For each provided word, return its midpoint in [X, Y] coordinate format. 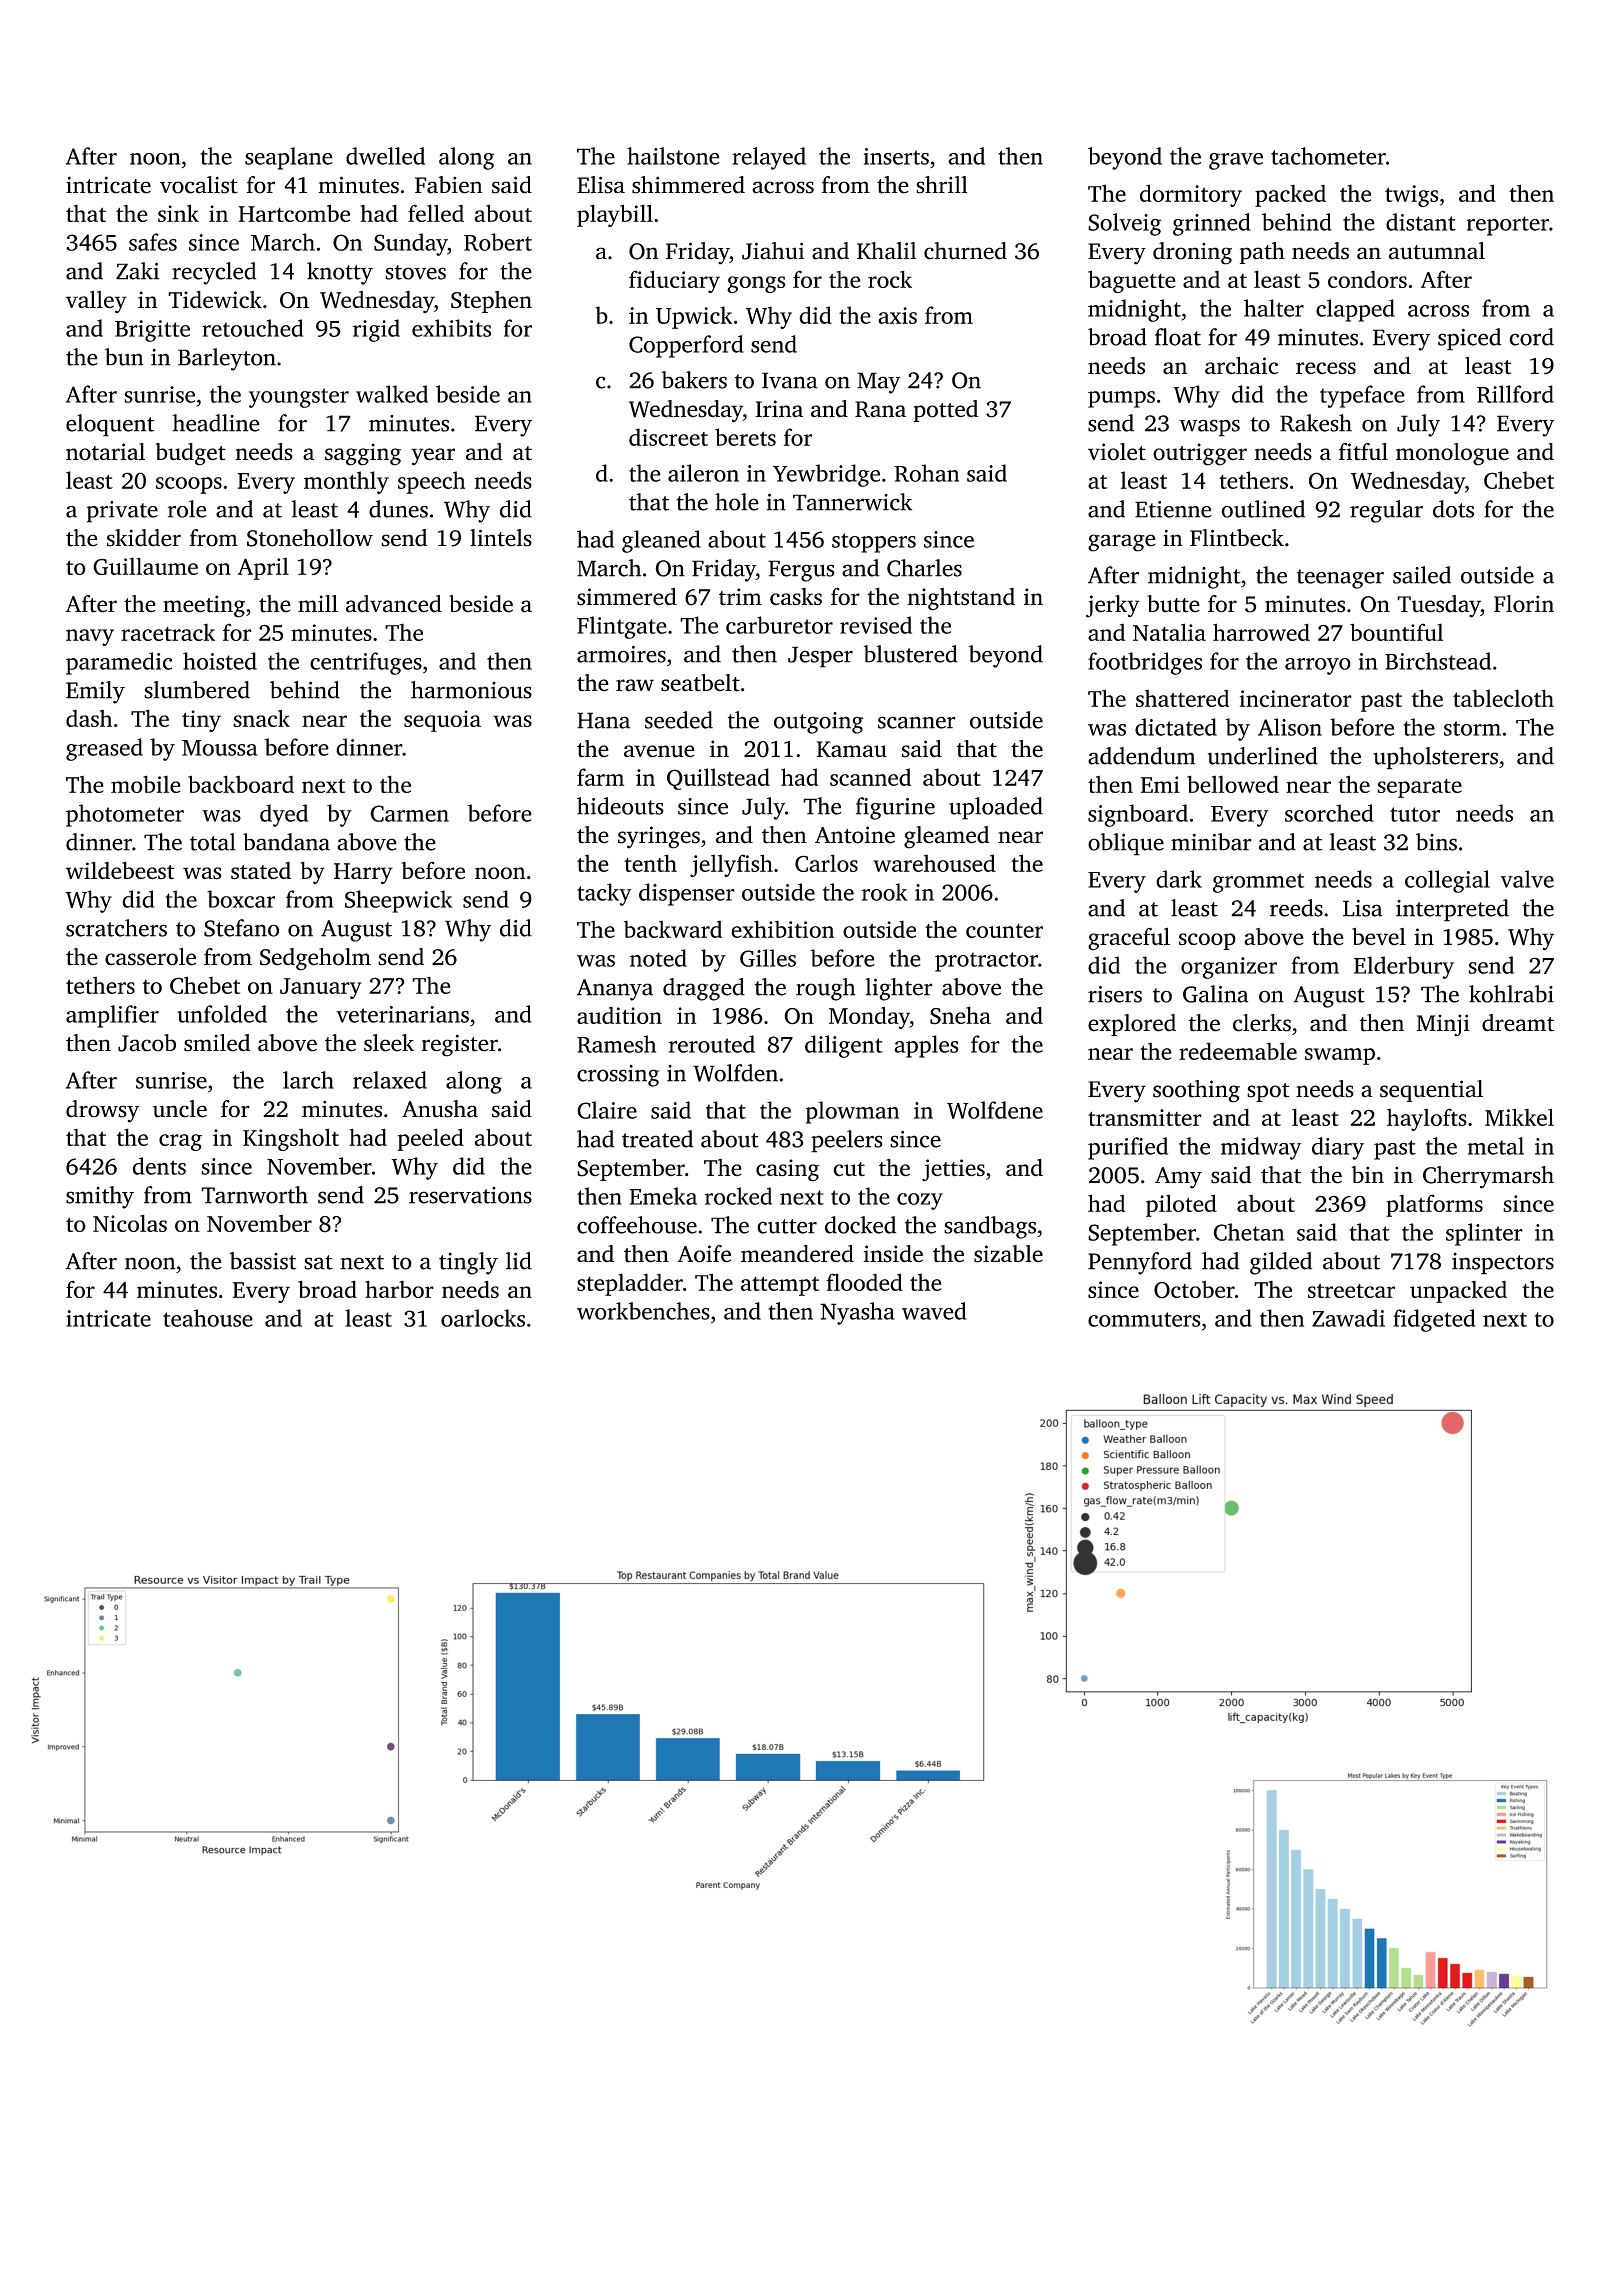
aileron [703, 473]
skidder [144, 538]
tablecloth [1503, 698]
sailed [1422, 575]
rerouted [712, 1044]
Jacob [147, 1043]
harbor [399, 1289]
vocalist [199, 185]
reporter [1508, 226]
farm [600, 777]
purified [1128, 1148]
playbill [615, 215]
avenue [659, 751]
